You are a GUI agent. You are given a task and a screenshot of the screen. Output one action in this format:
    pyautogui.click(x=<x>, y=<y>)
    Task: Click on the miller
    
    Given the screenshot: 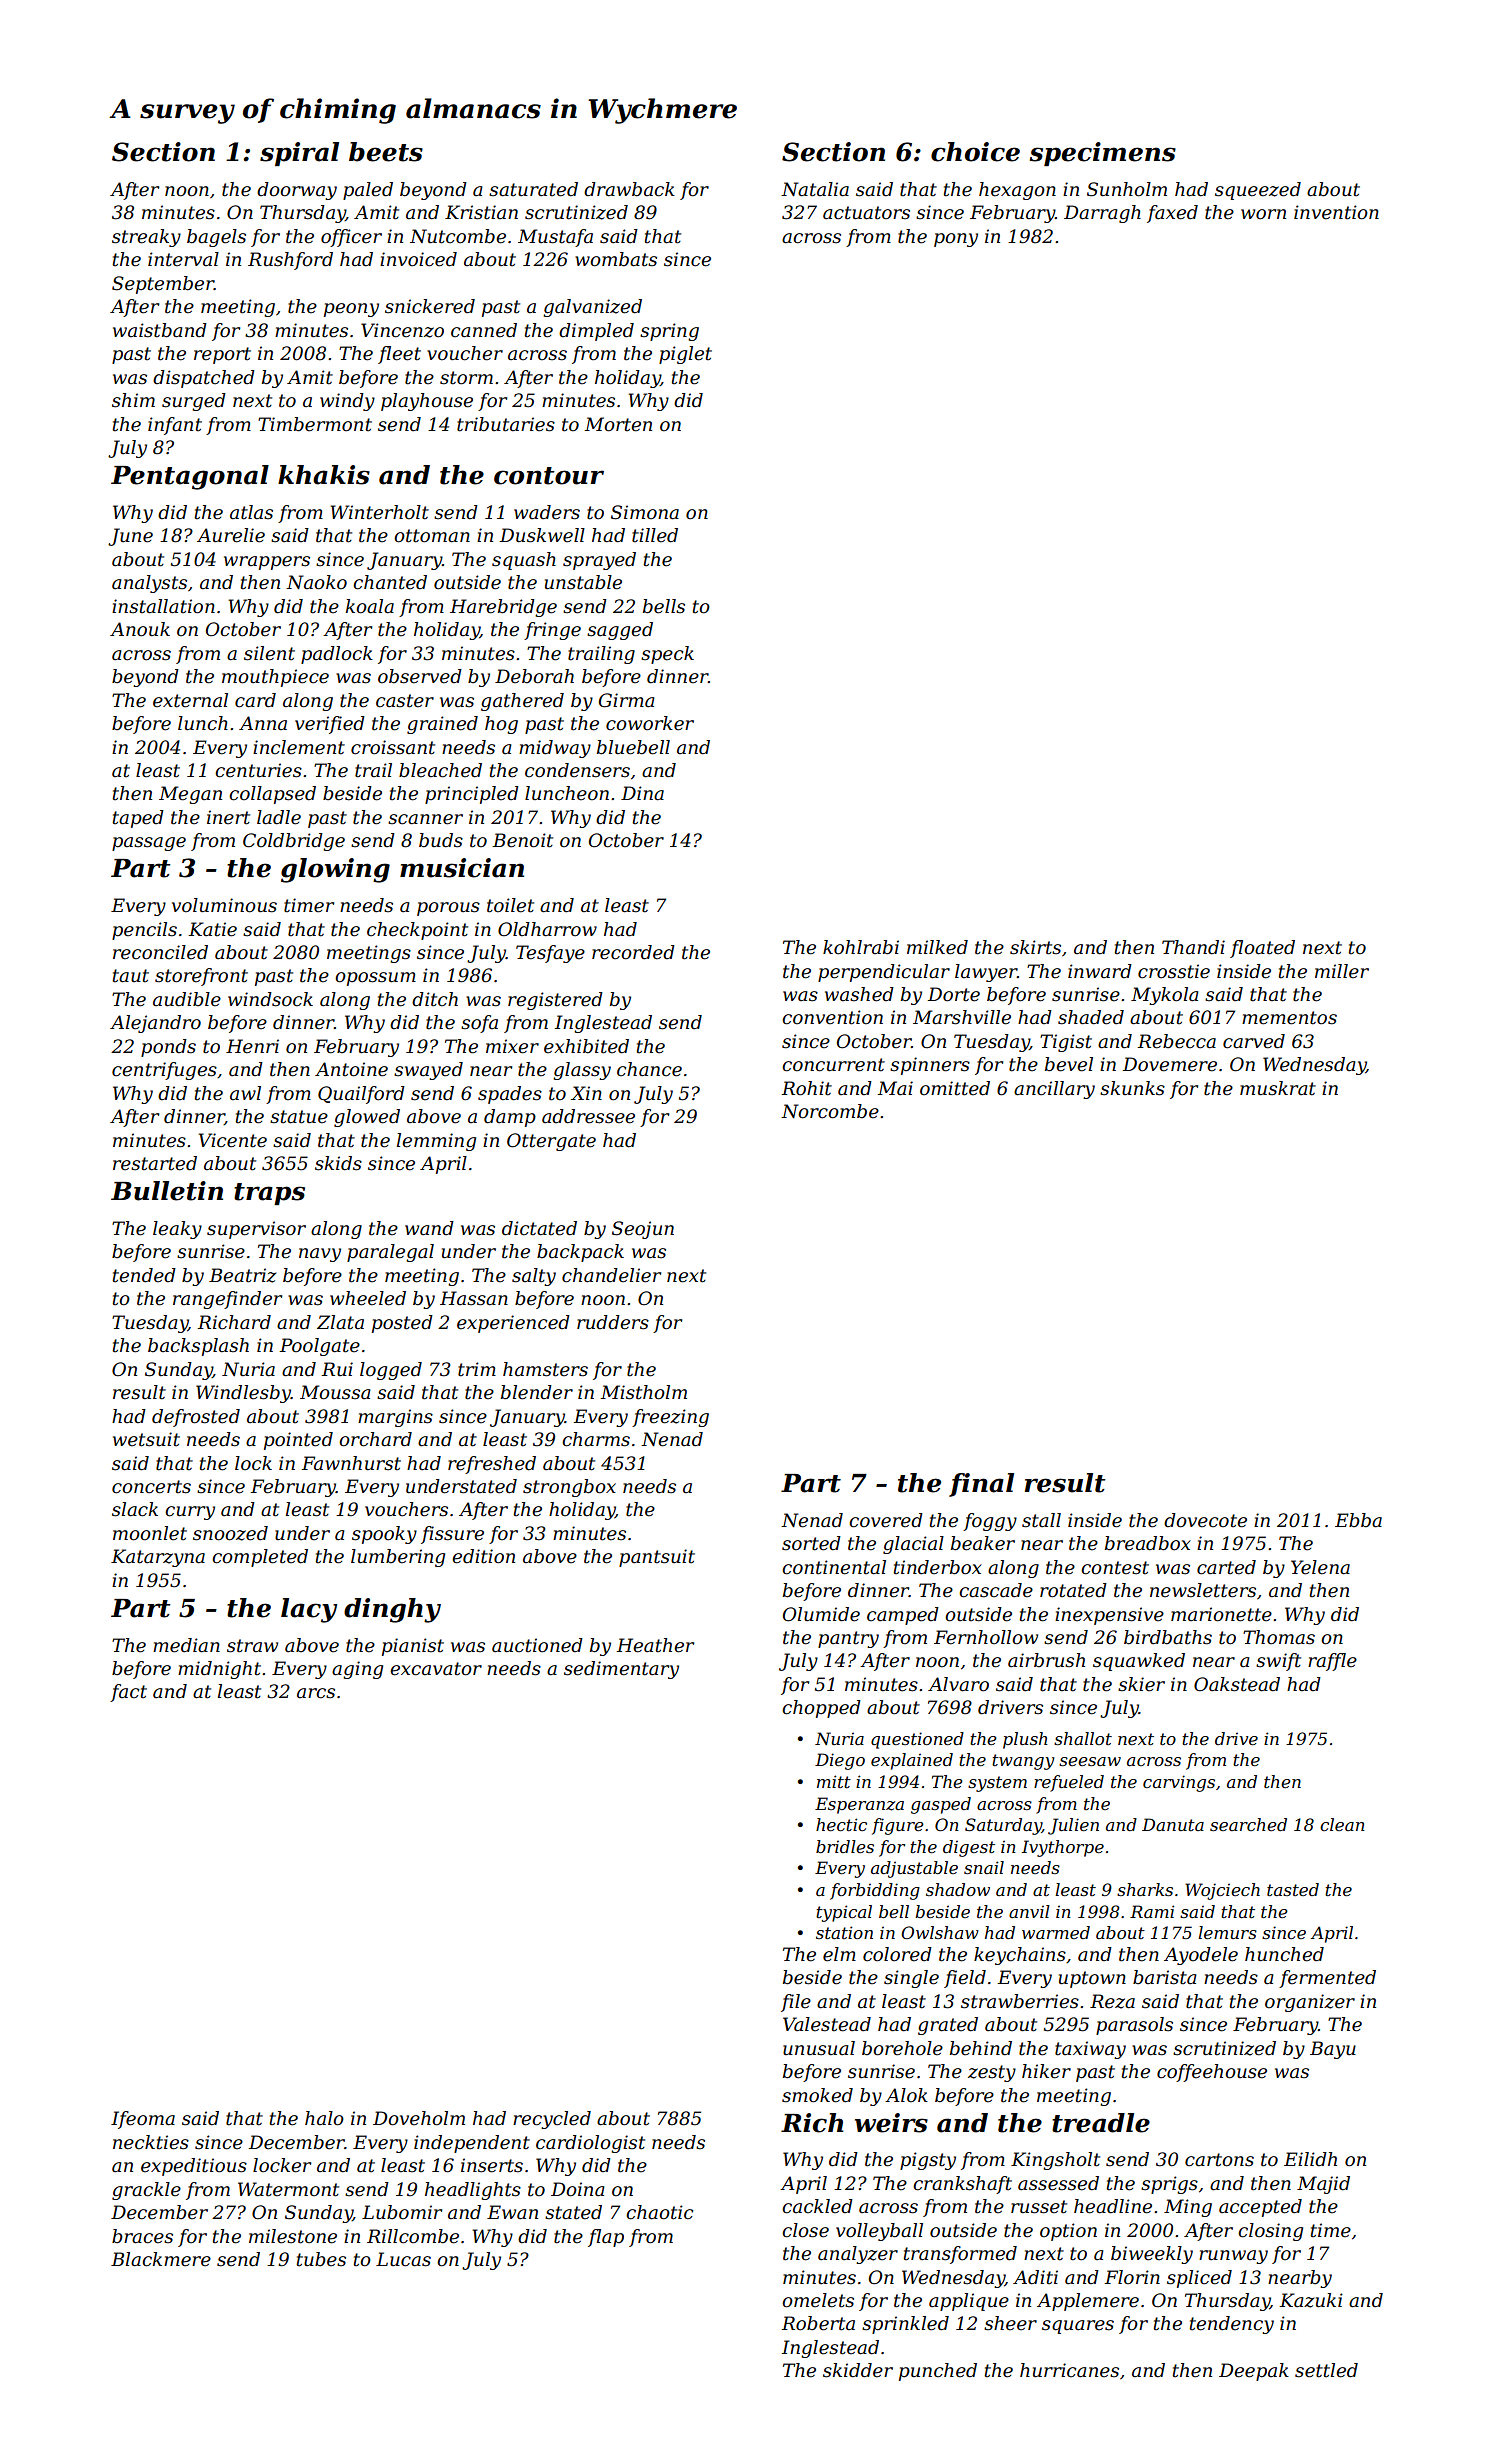 What is the action you would take?
    pyautogui.click(x=1342, y=971)
